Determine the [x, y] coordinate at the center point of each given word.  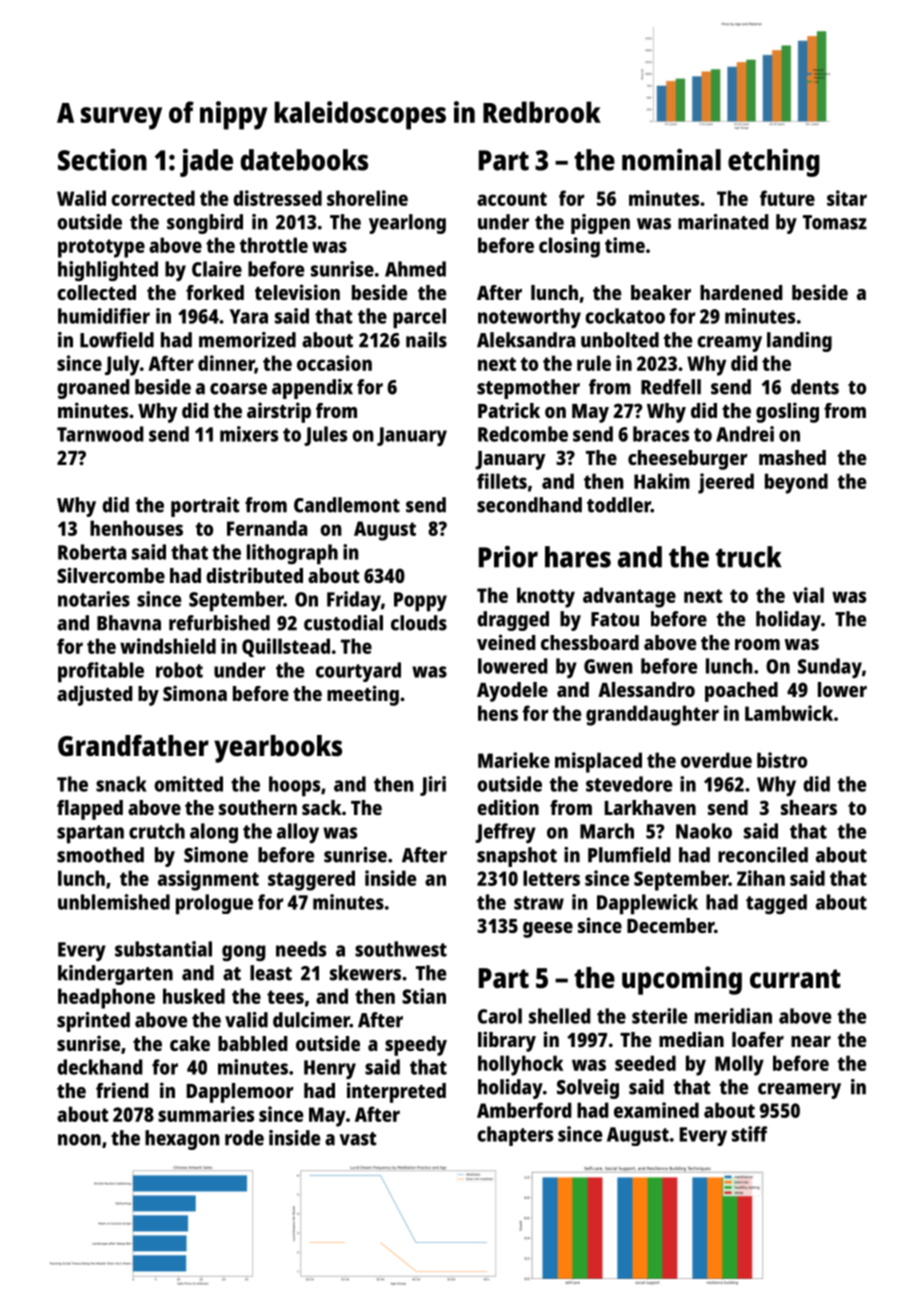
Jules [325, 436]
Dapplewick [647, 904]
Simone [216, 855]
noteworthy [529, 318]
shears [809, 807]
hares [578, 557]
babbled [253, 1043]
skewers [365, 973]
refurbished [219, 623]
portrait [205, 507]
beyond [796, 483]
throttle [273, 245]
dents [815, 387]
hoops [294, 786]
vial [808, 595]
